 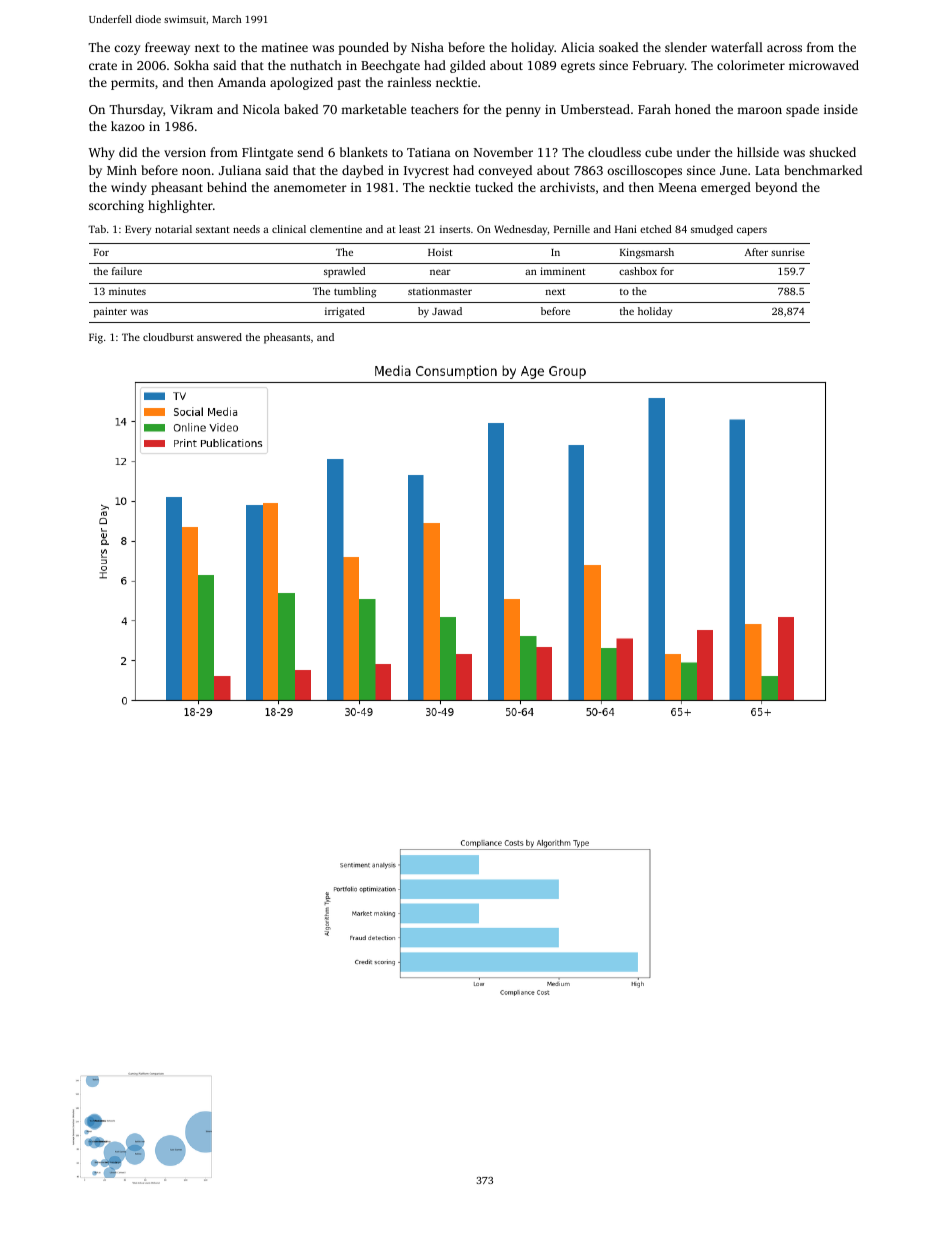 I want to click on crate, so click(x=103, y=66).
